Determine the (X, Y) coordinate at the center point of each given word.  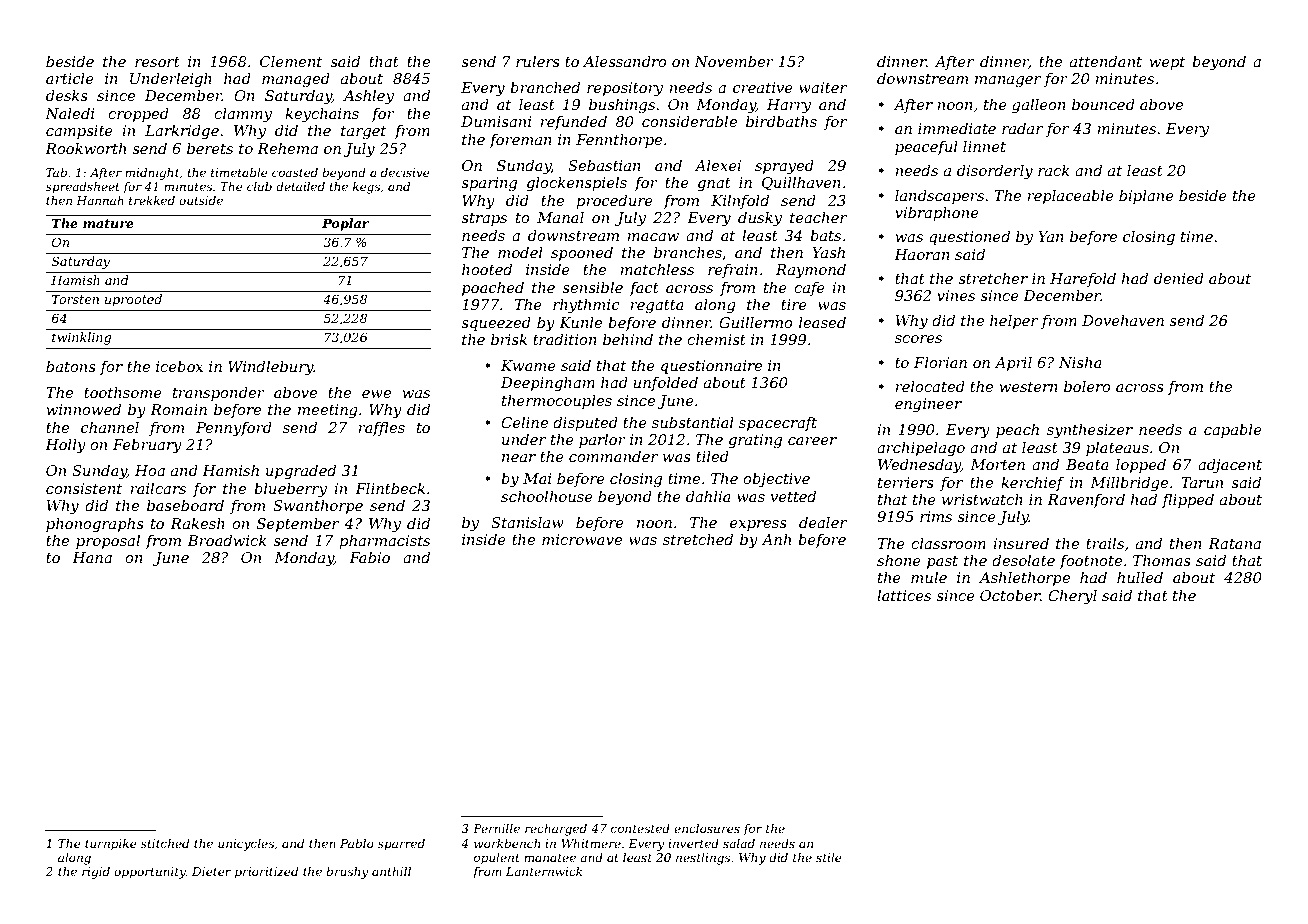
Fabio (369, 557)
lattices (904, 595)
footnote (1090, 562)
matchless (657, 269)
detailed (300, 186)
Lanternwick (544, 871)
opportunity (150, 873)
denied (1179, 278)
